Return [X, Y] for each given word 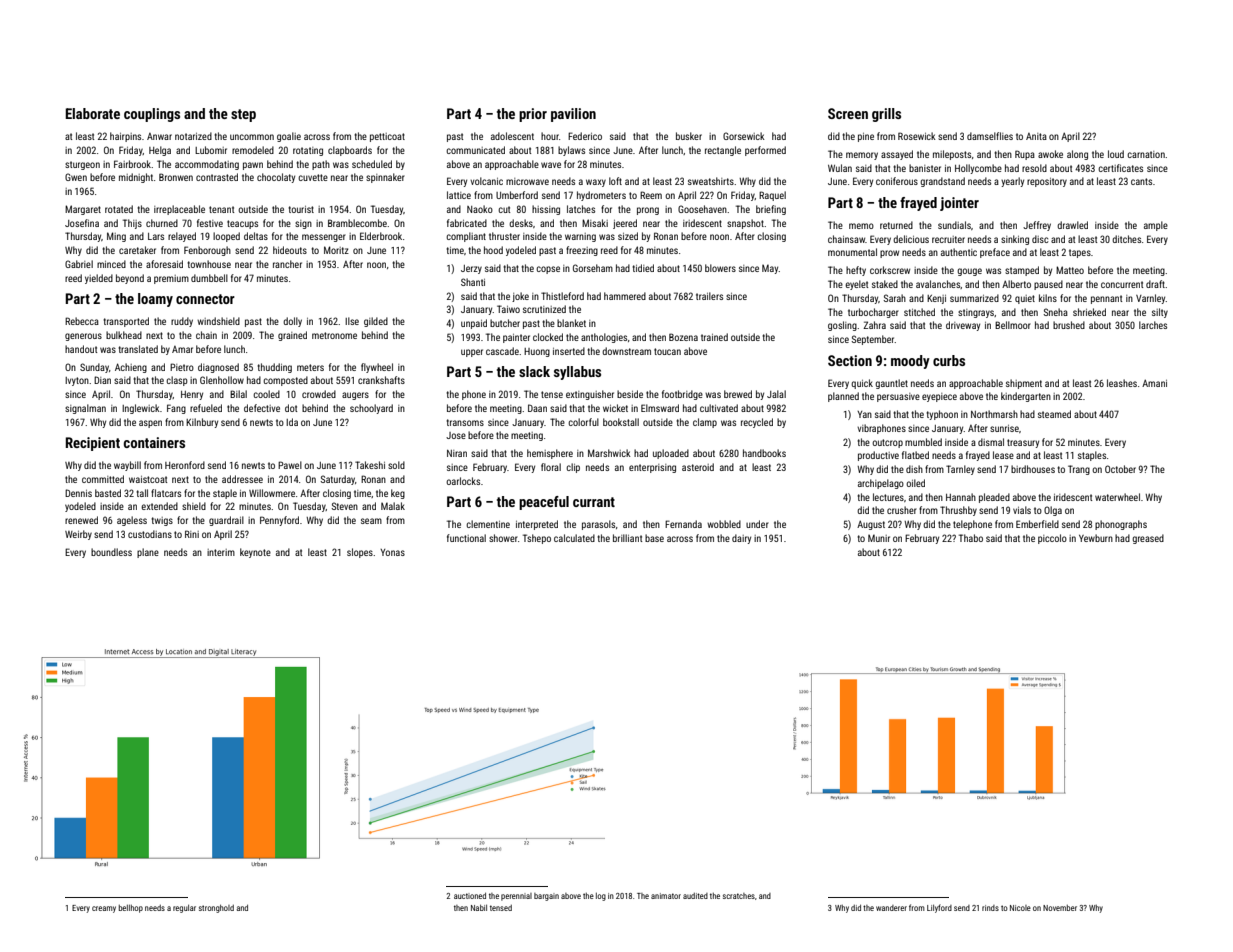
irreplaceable [179, 210]
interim [221, 552]
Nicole [1020, 908]
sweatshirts [711, 181]
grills [886, 115]
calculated [574, 538]
